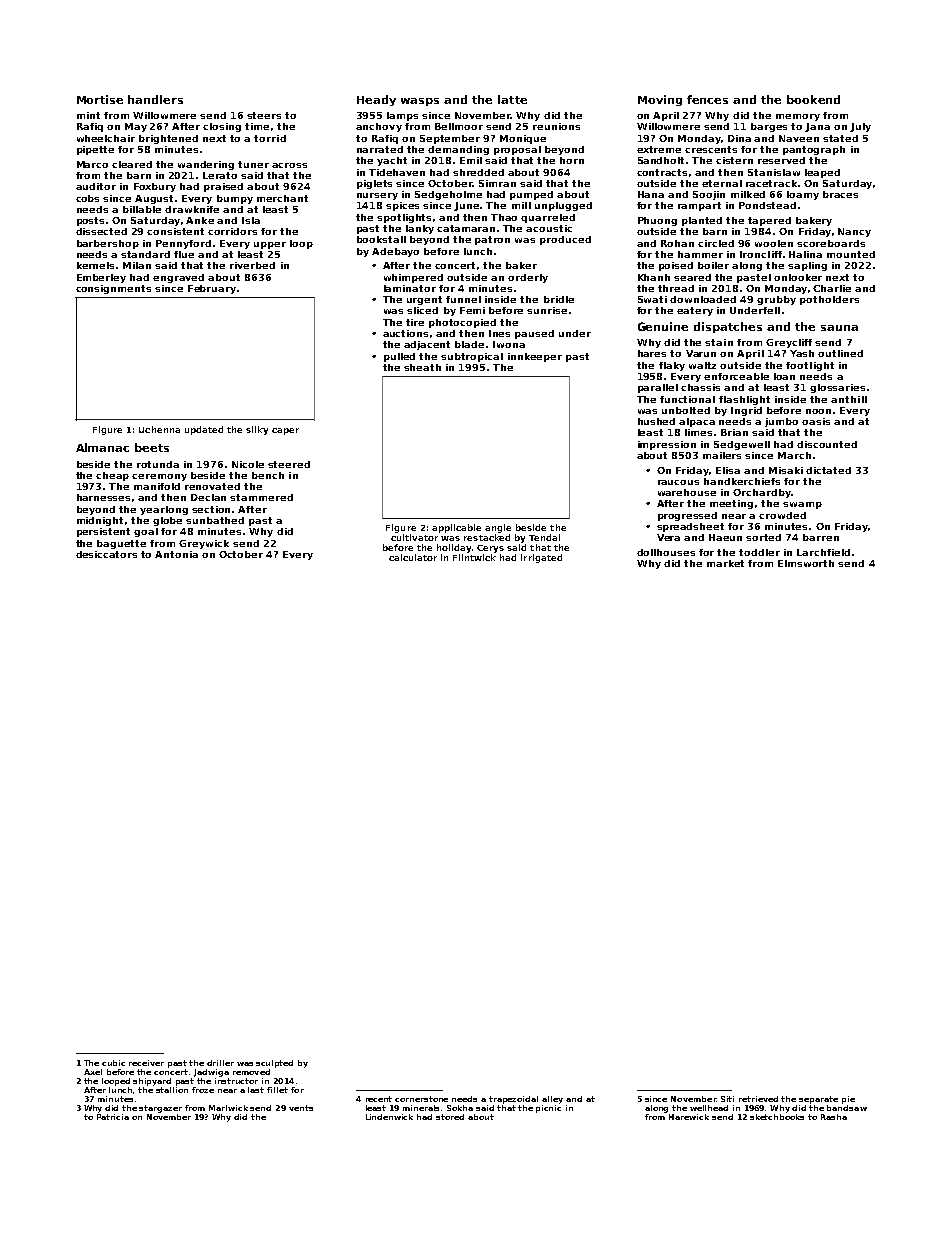 The height and width of the page is (1233, 952). What do you see at coordinates (113, 1063) in the page?
I see `cubic` at bounding box center [113, 1063].
